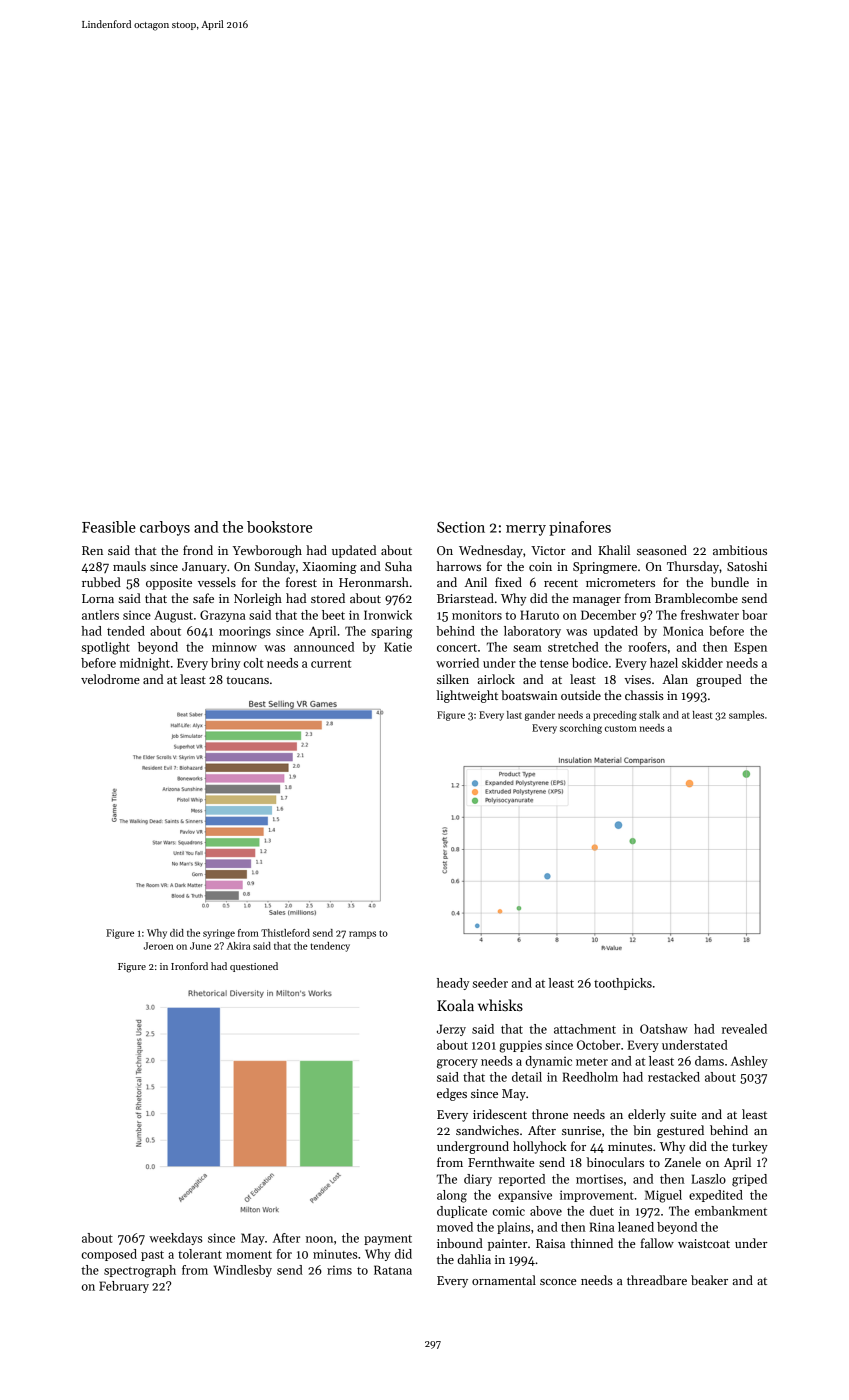 The width and height of the document is (849, 1400). Describe the element at coordinates (590, 663) in the document. I see `bodice` at that location.
